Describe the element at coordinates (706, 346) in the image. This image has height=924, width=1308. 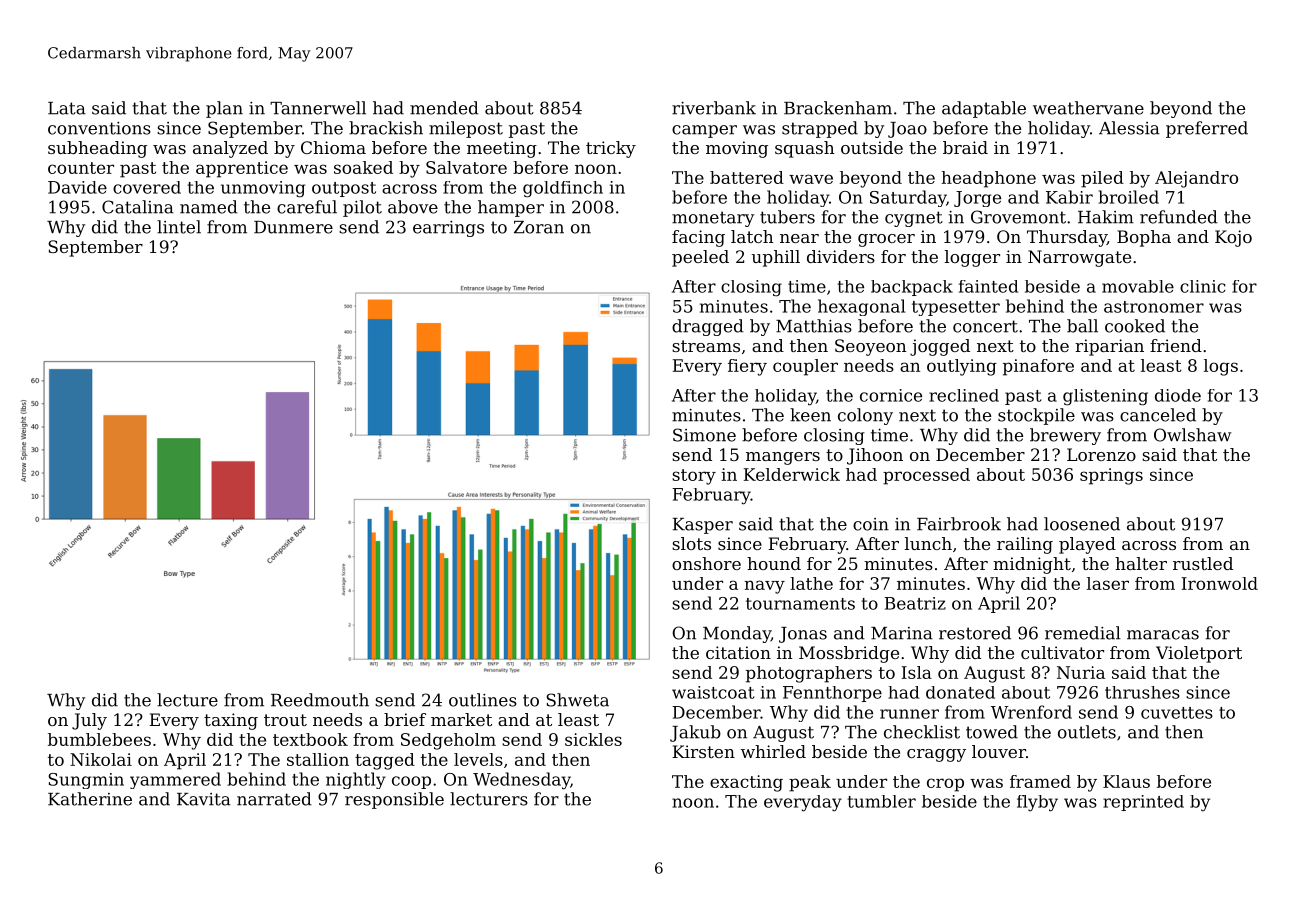
I see `streams` at that location.
